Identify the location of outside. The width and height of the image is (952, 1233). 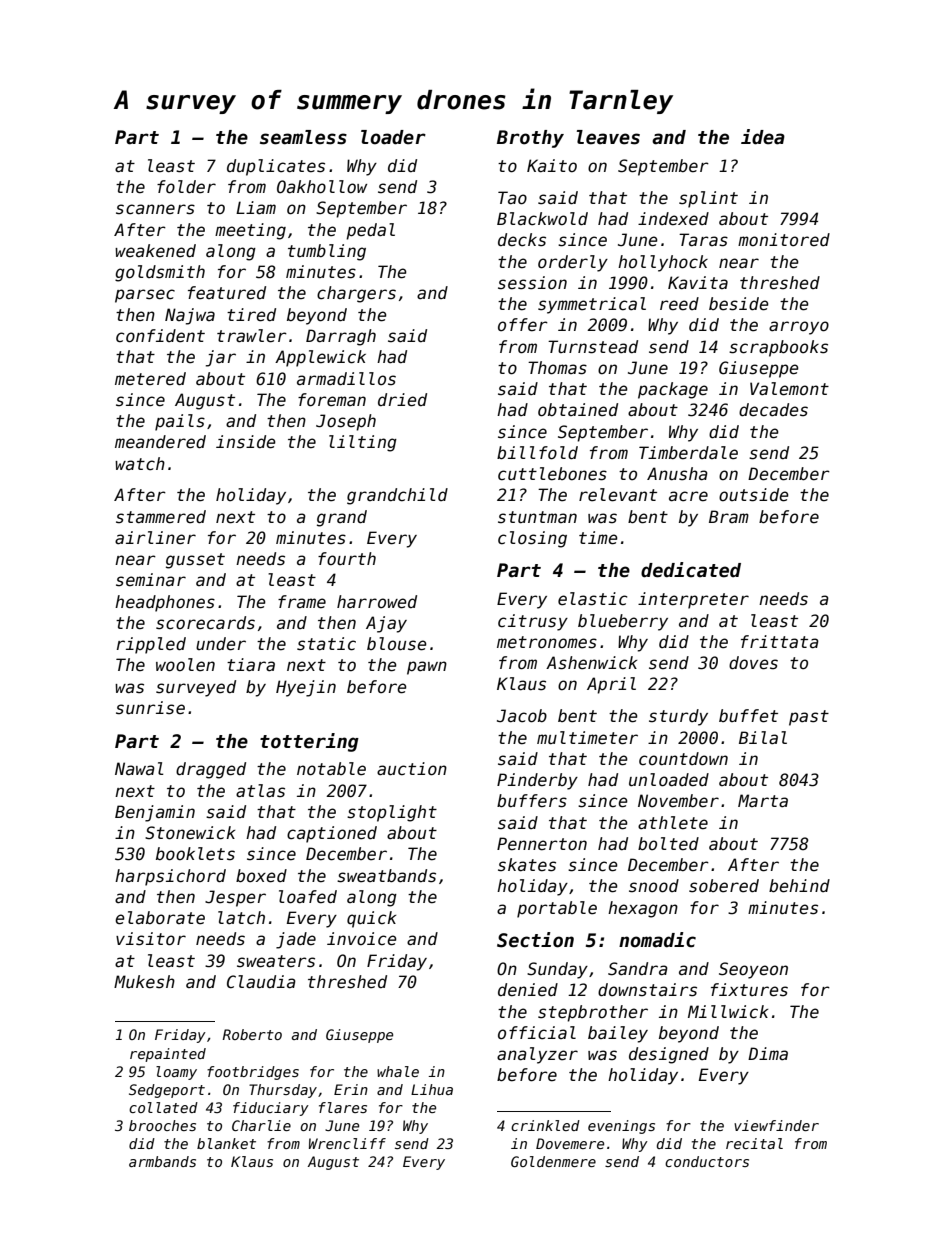
(754, 495).
